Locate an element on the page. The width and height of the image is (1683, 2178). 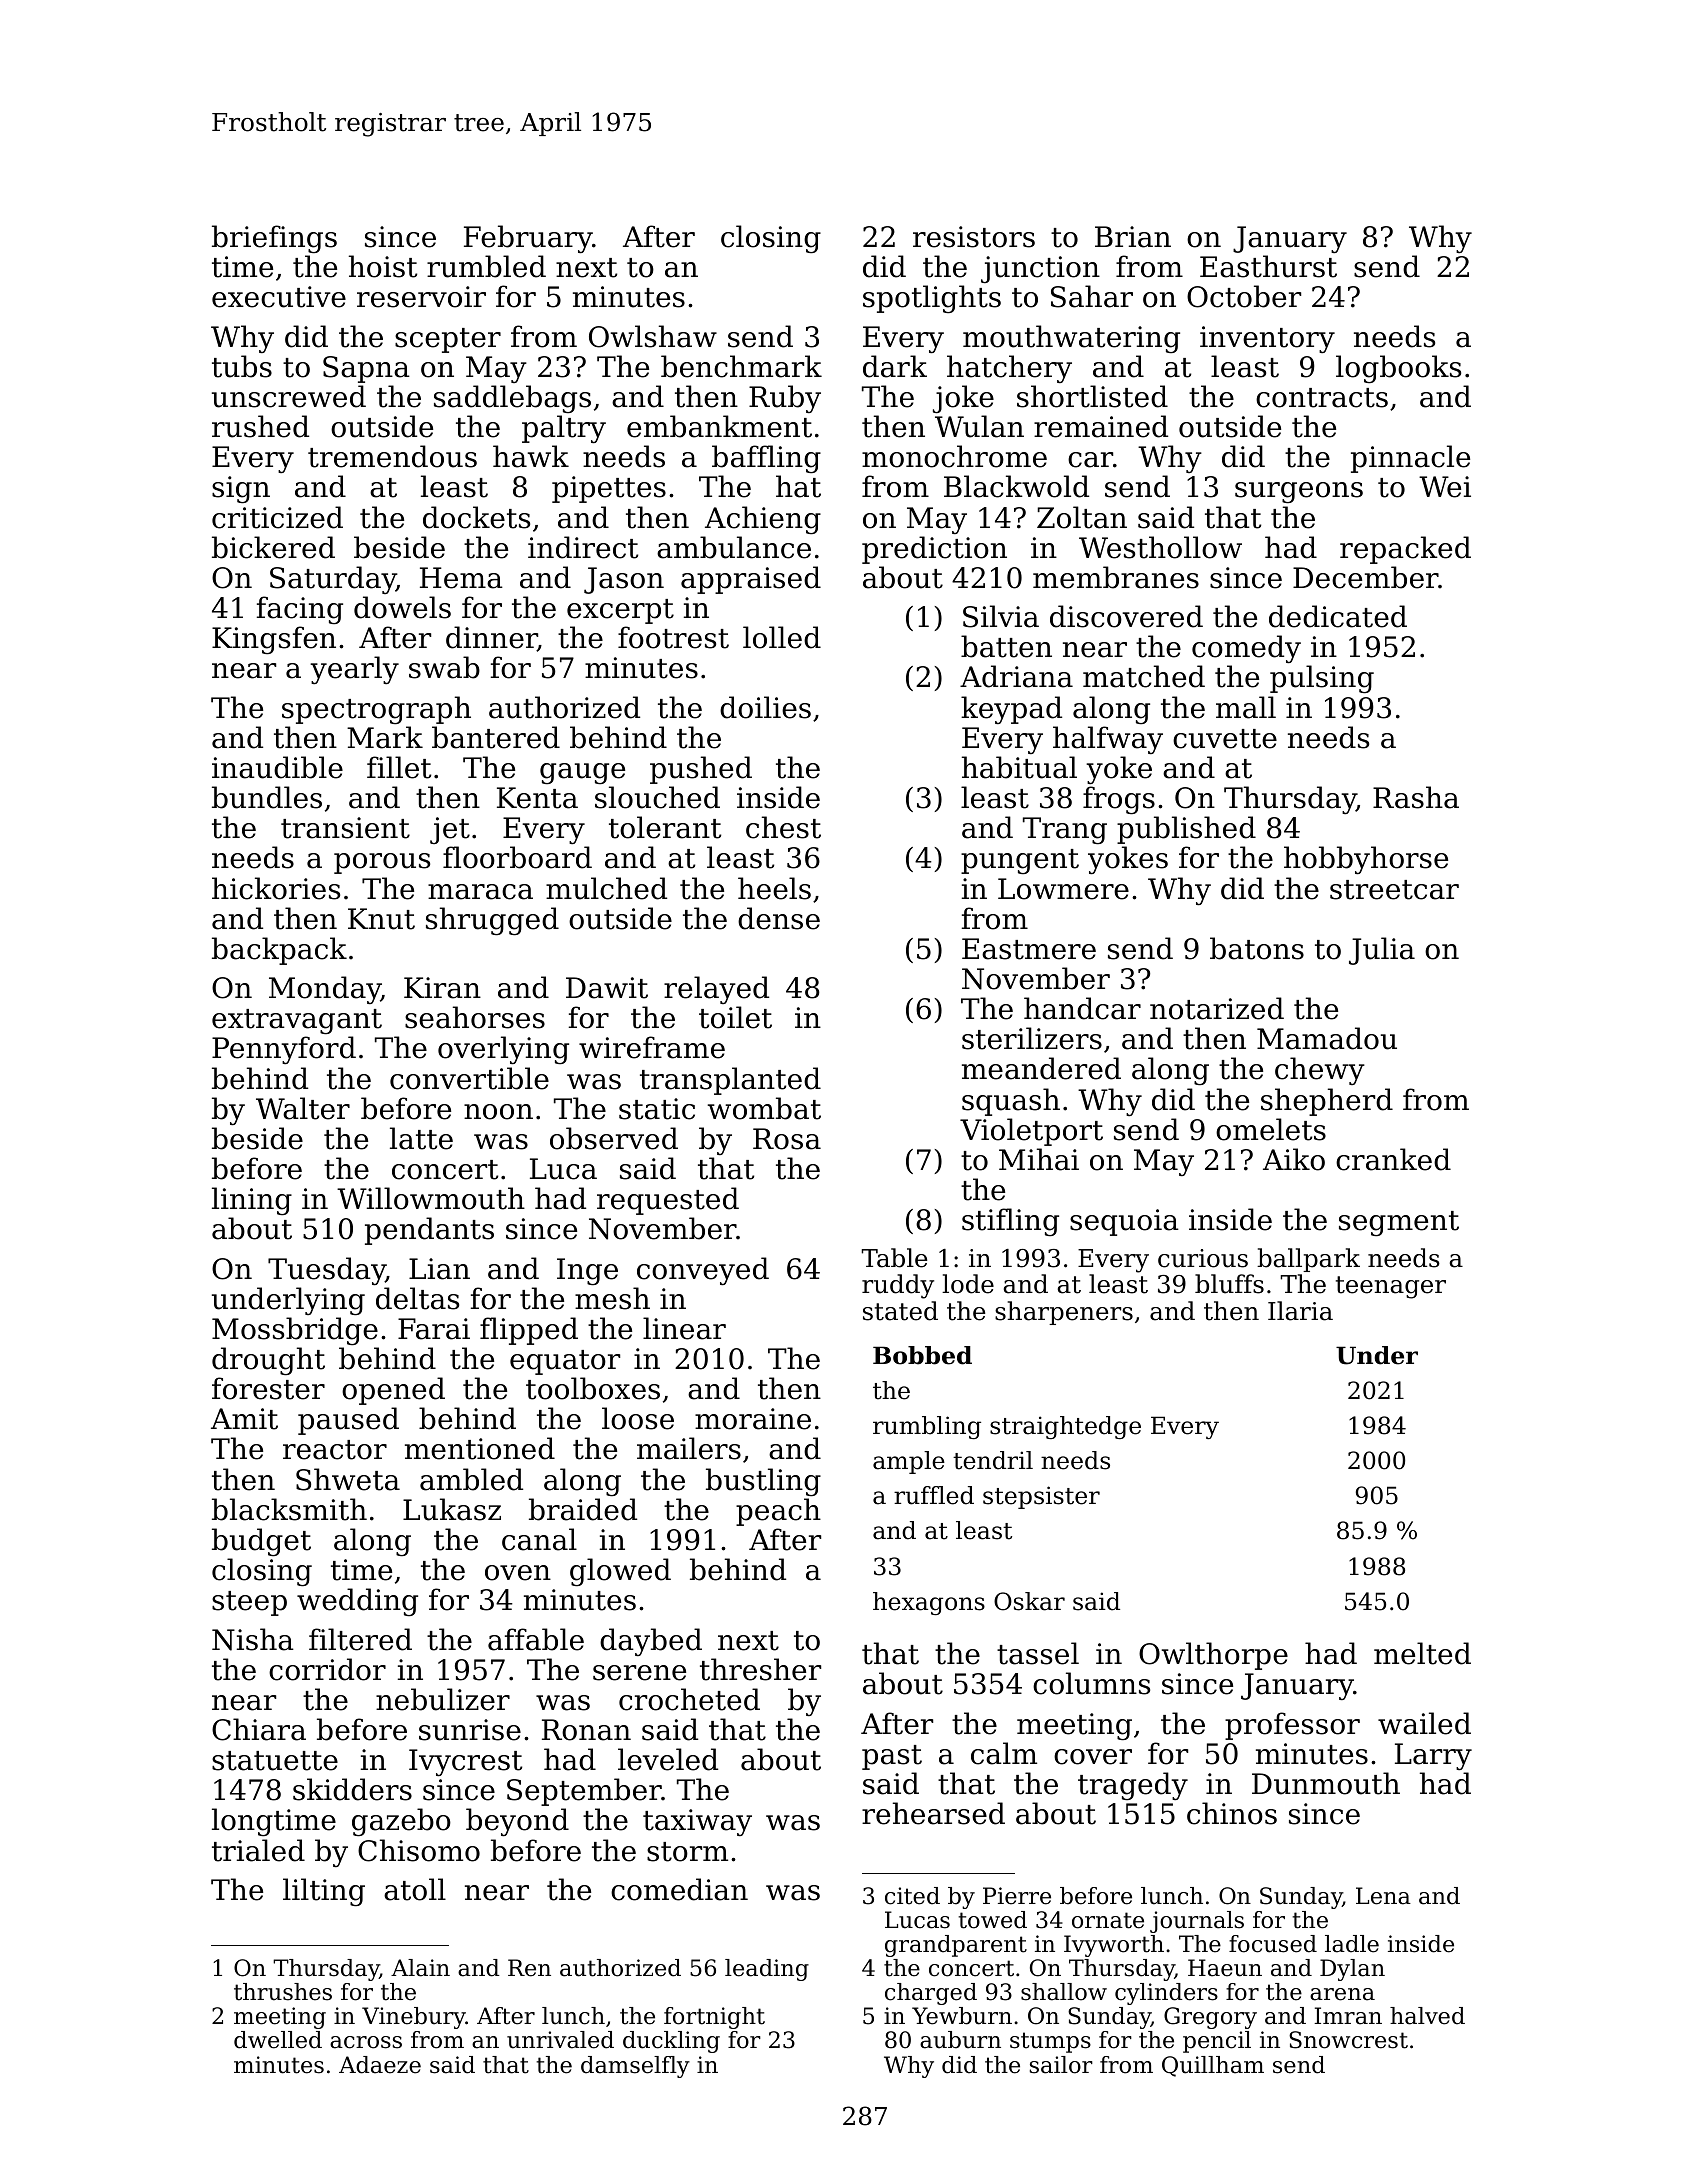
moraine is located at coordinates (753, 1419).
